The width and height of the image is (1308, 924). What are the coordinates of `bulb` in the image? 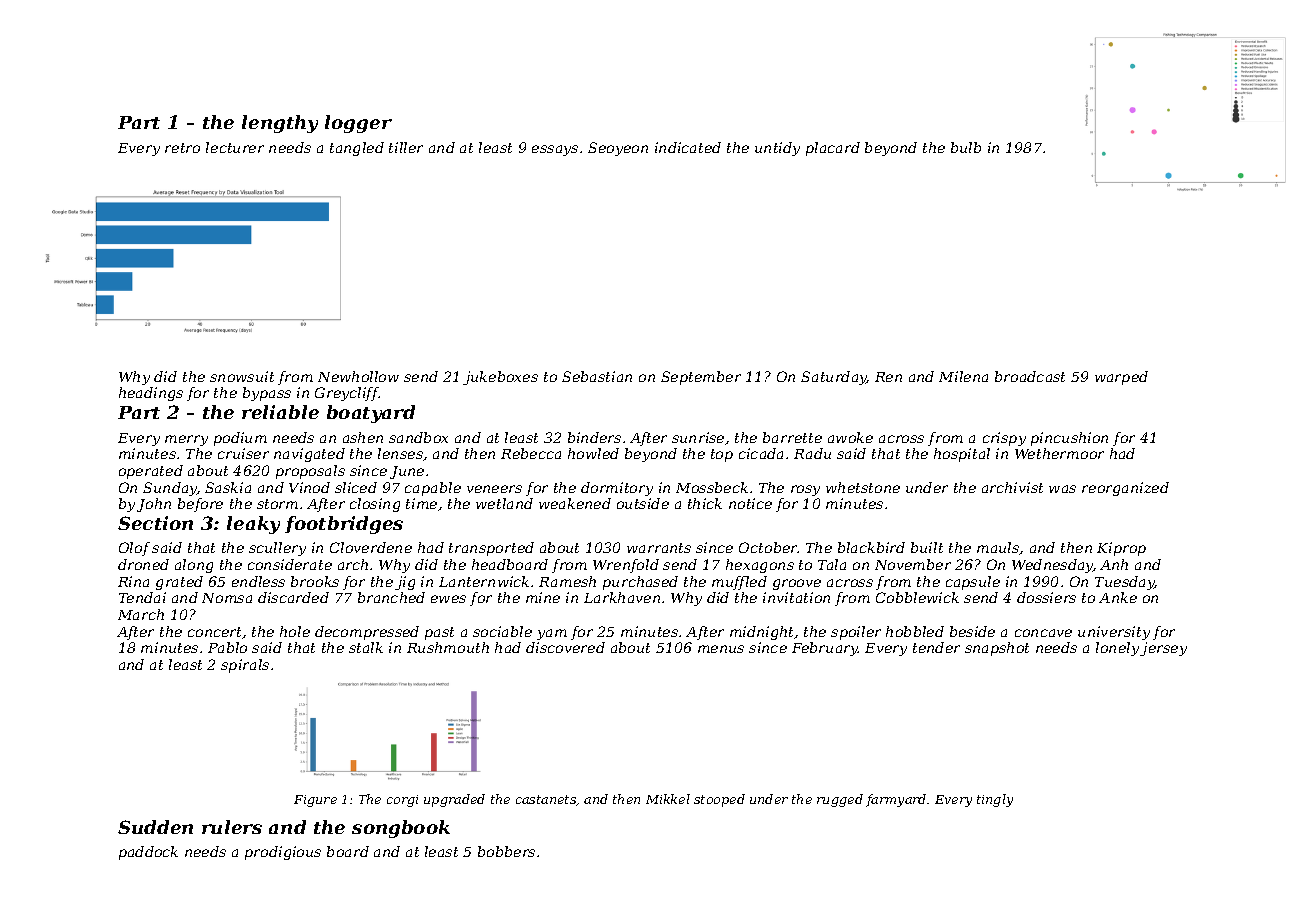 It's located at (966, 147).
